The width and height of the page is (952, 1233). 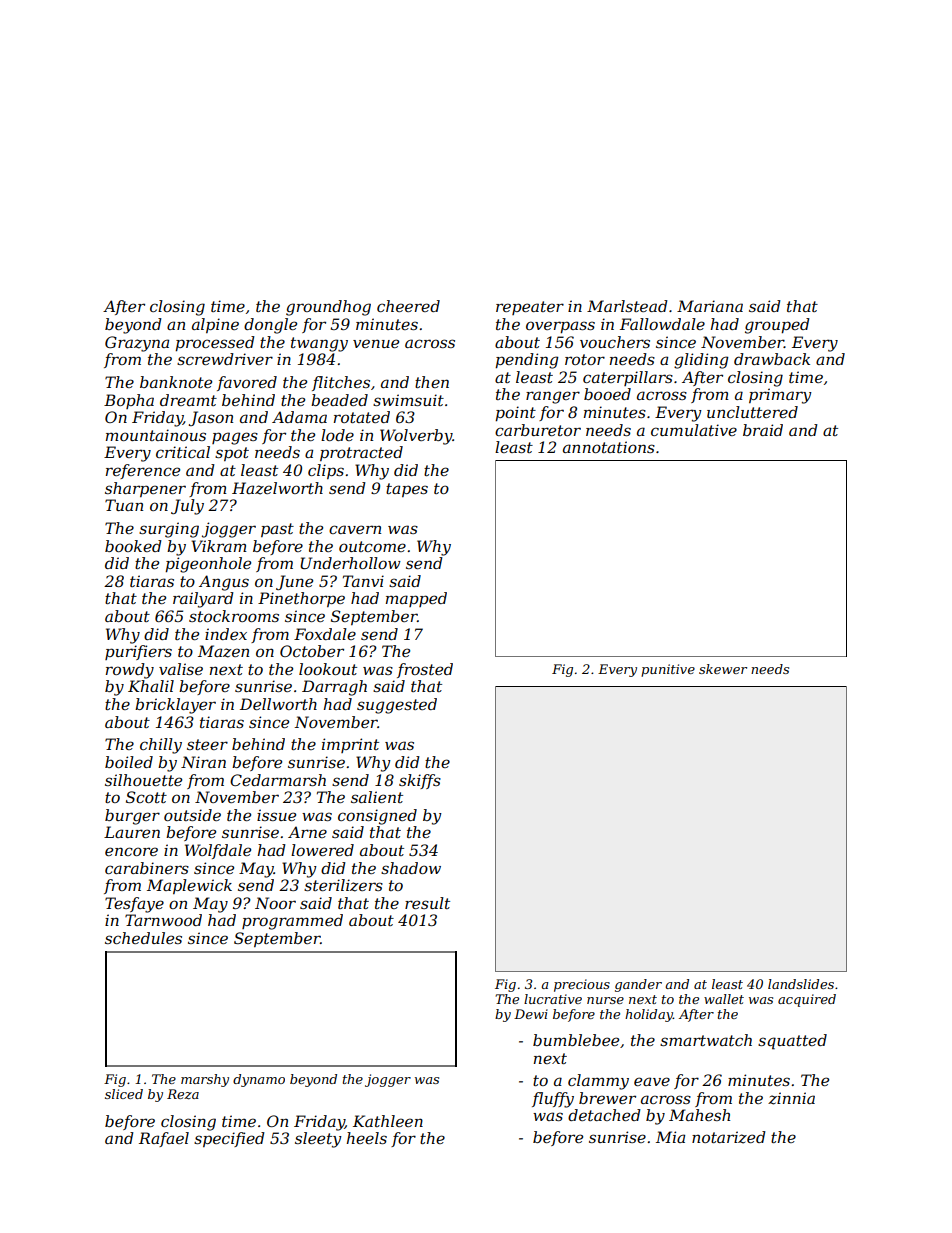 I want to click on Dewi, so click(x=531, y=1014).
